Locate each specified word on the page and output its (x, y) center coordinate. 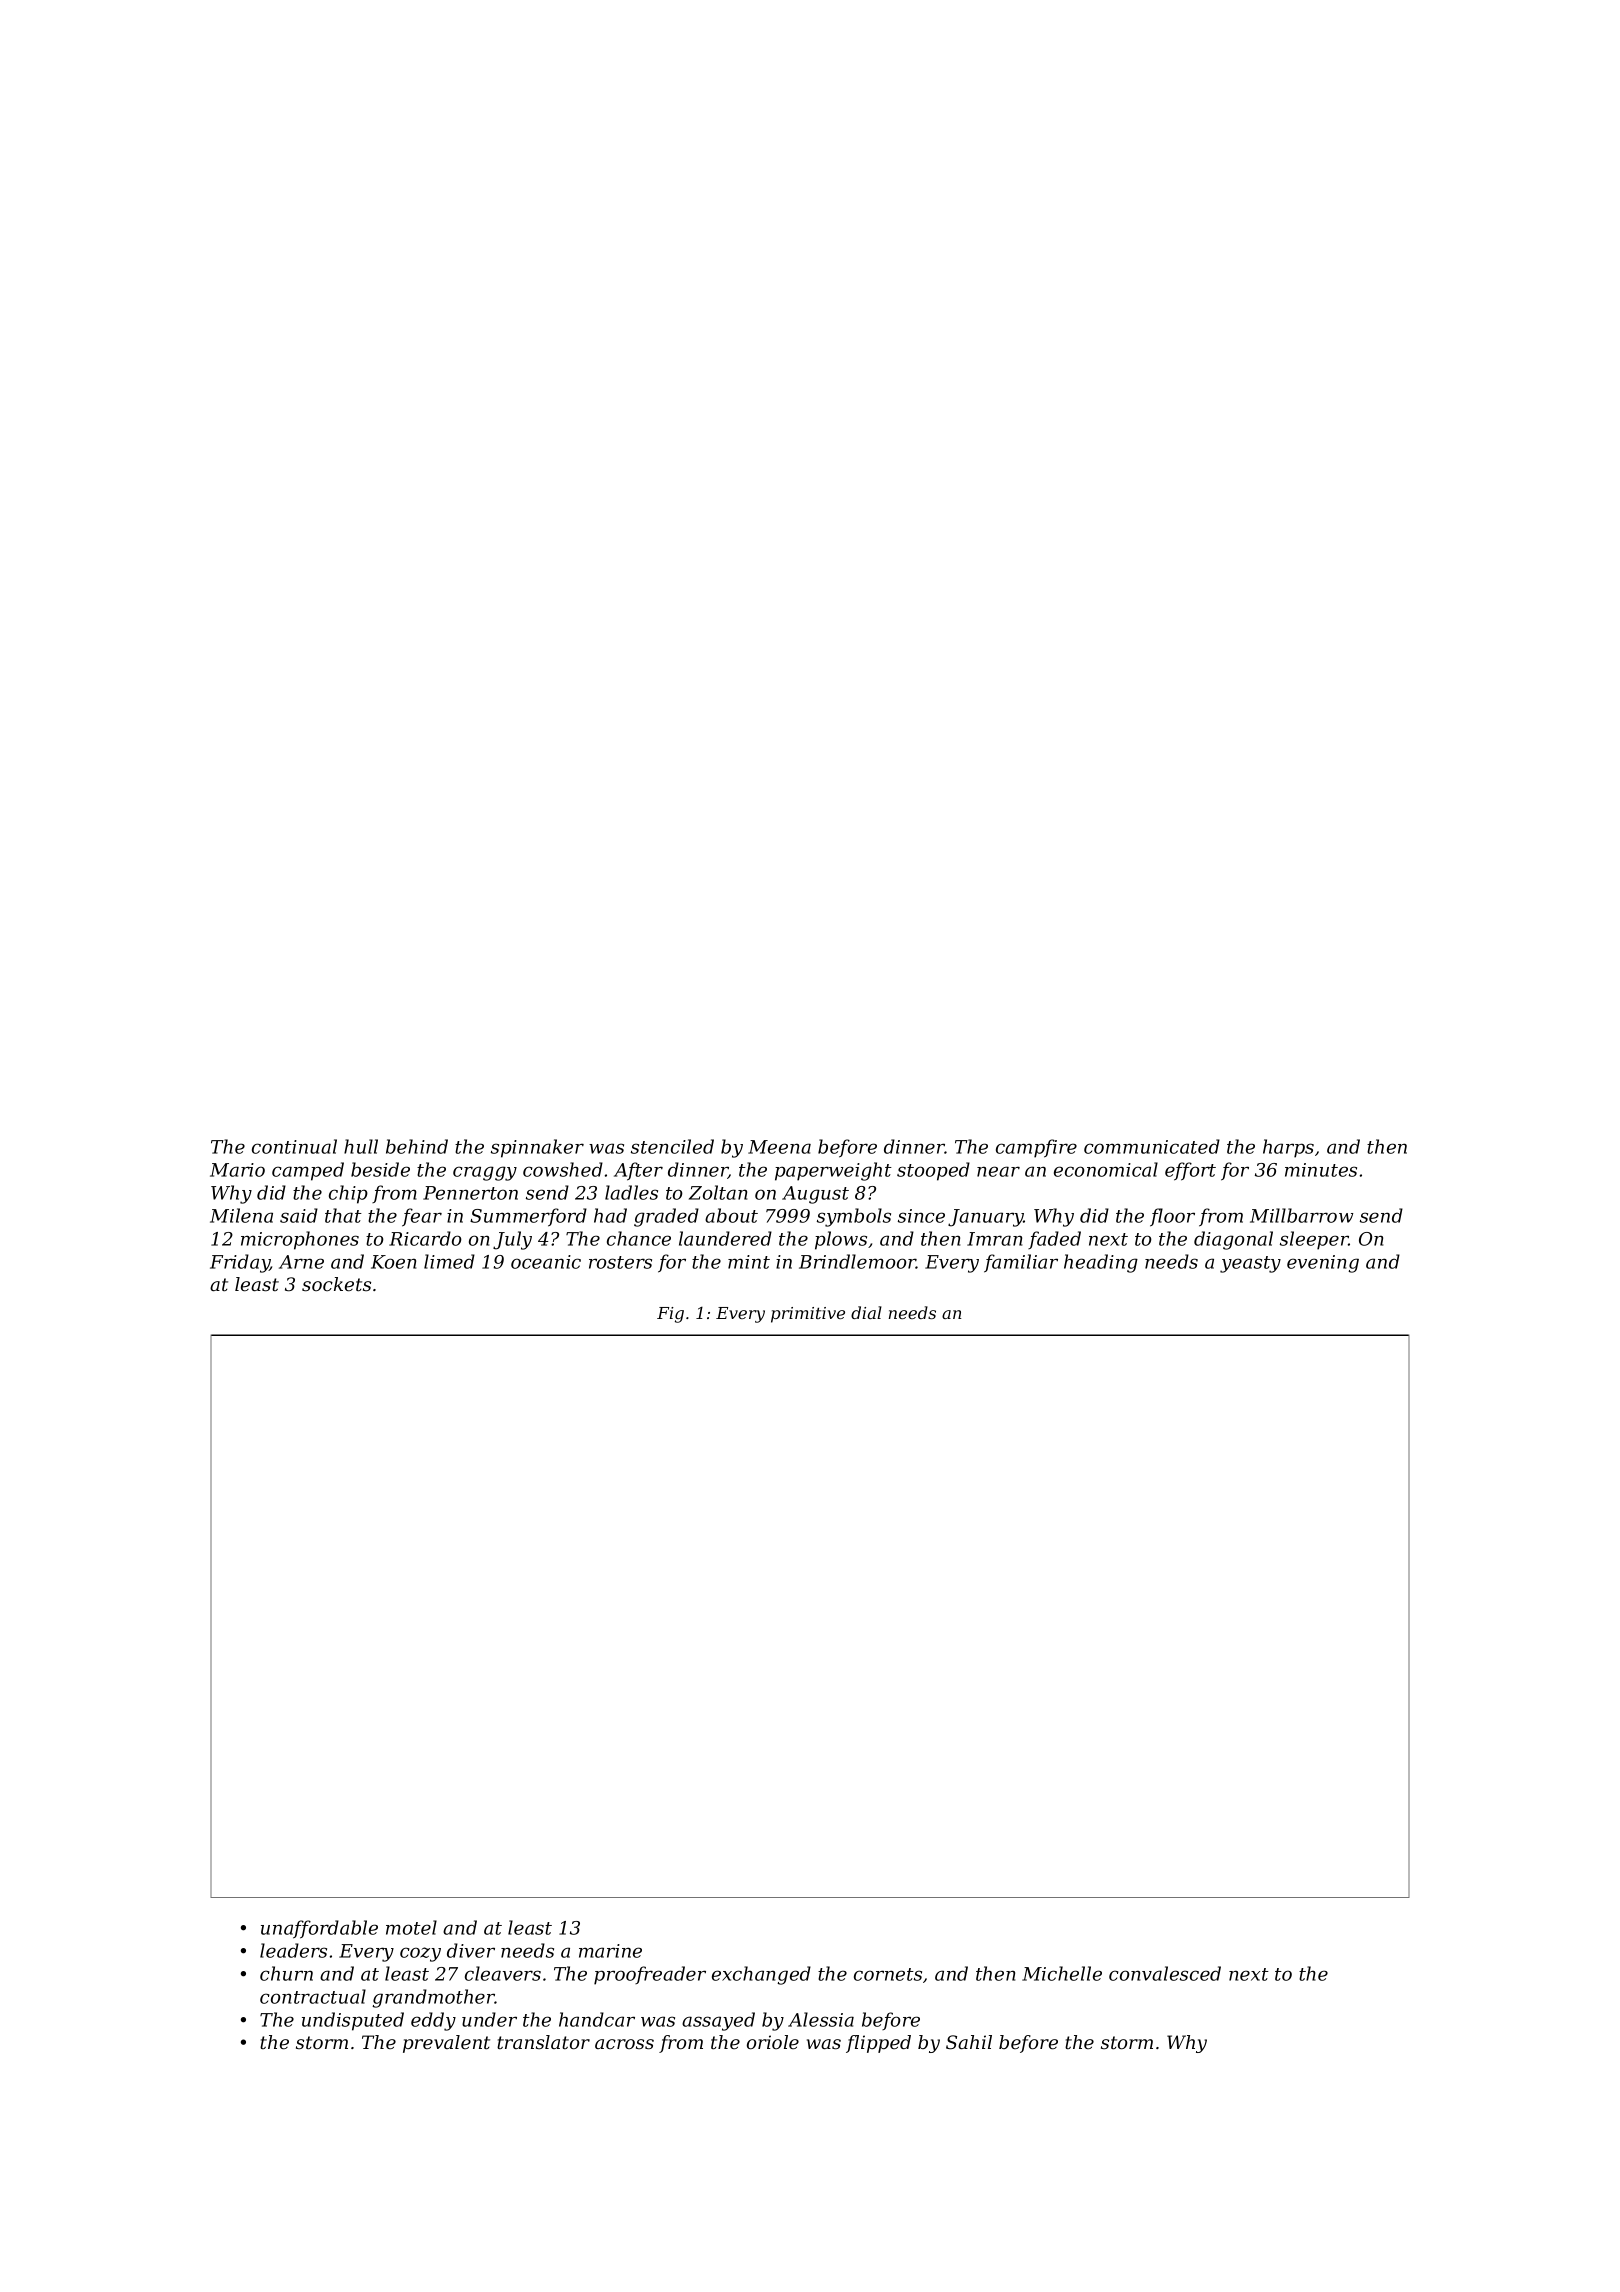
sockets (336, 1284)
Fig (670, 1315)
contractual (313, 1996)
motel (411, 1927)
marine (610, 1951)
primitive (808, 1315)
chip (348, 1194)
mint (749, 1262)
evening (1323, 1264)
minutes (1321, 1170)
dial (866, 1312)
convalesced (1165, 1973)
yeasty (1250, 1264)
